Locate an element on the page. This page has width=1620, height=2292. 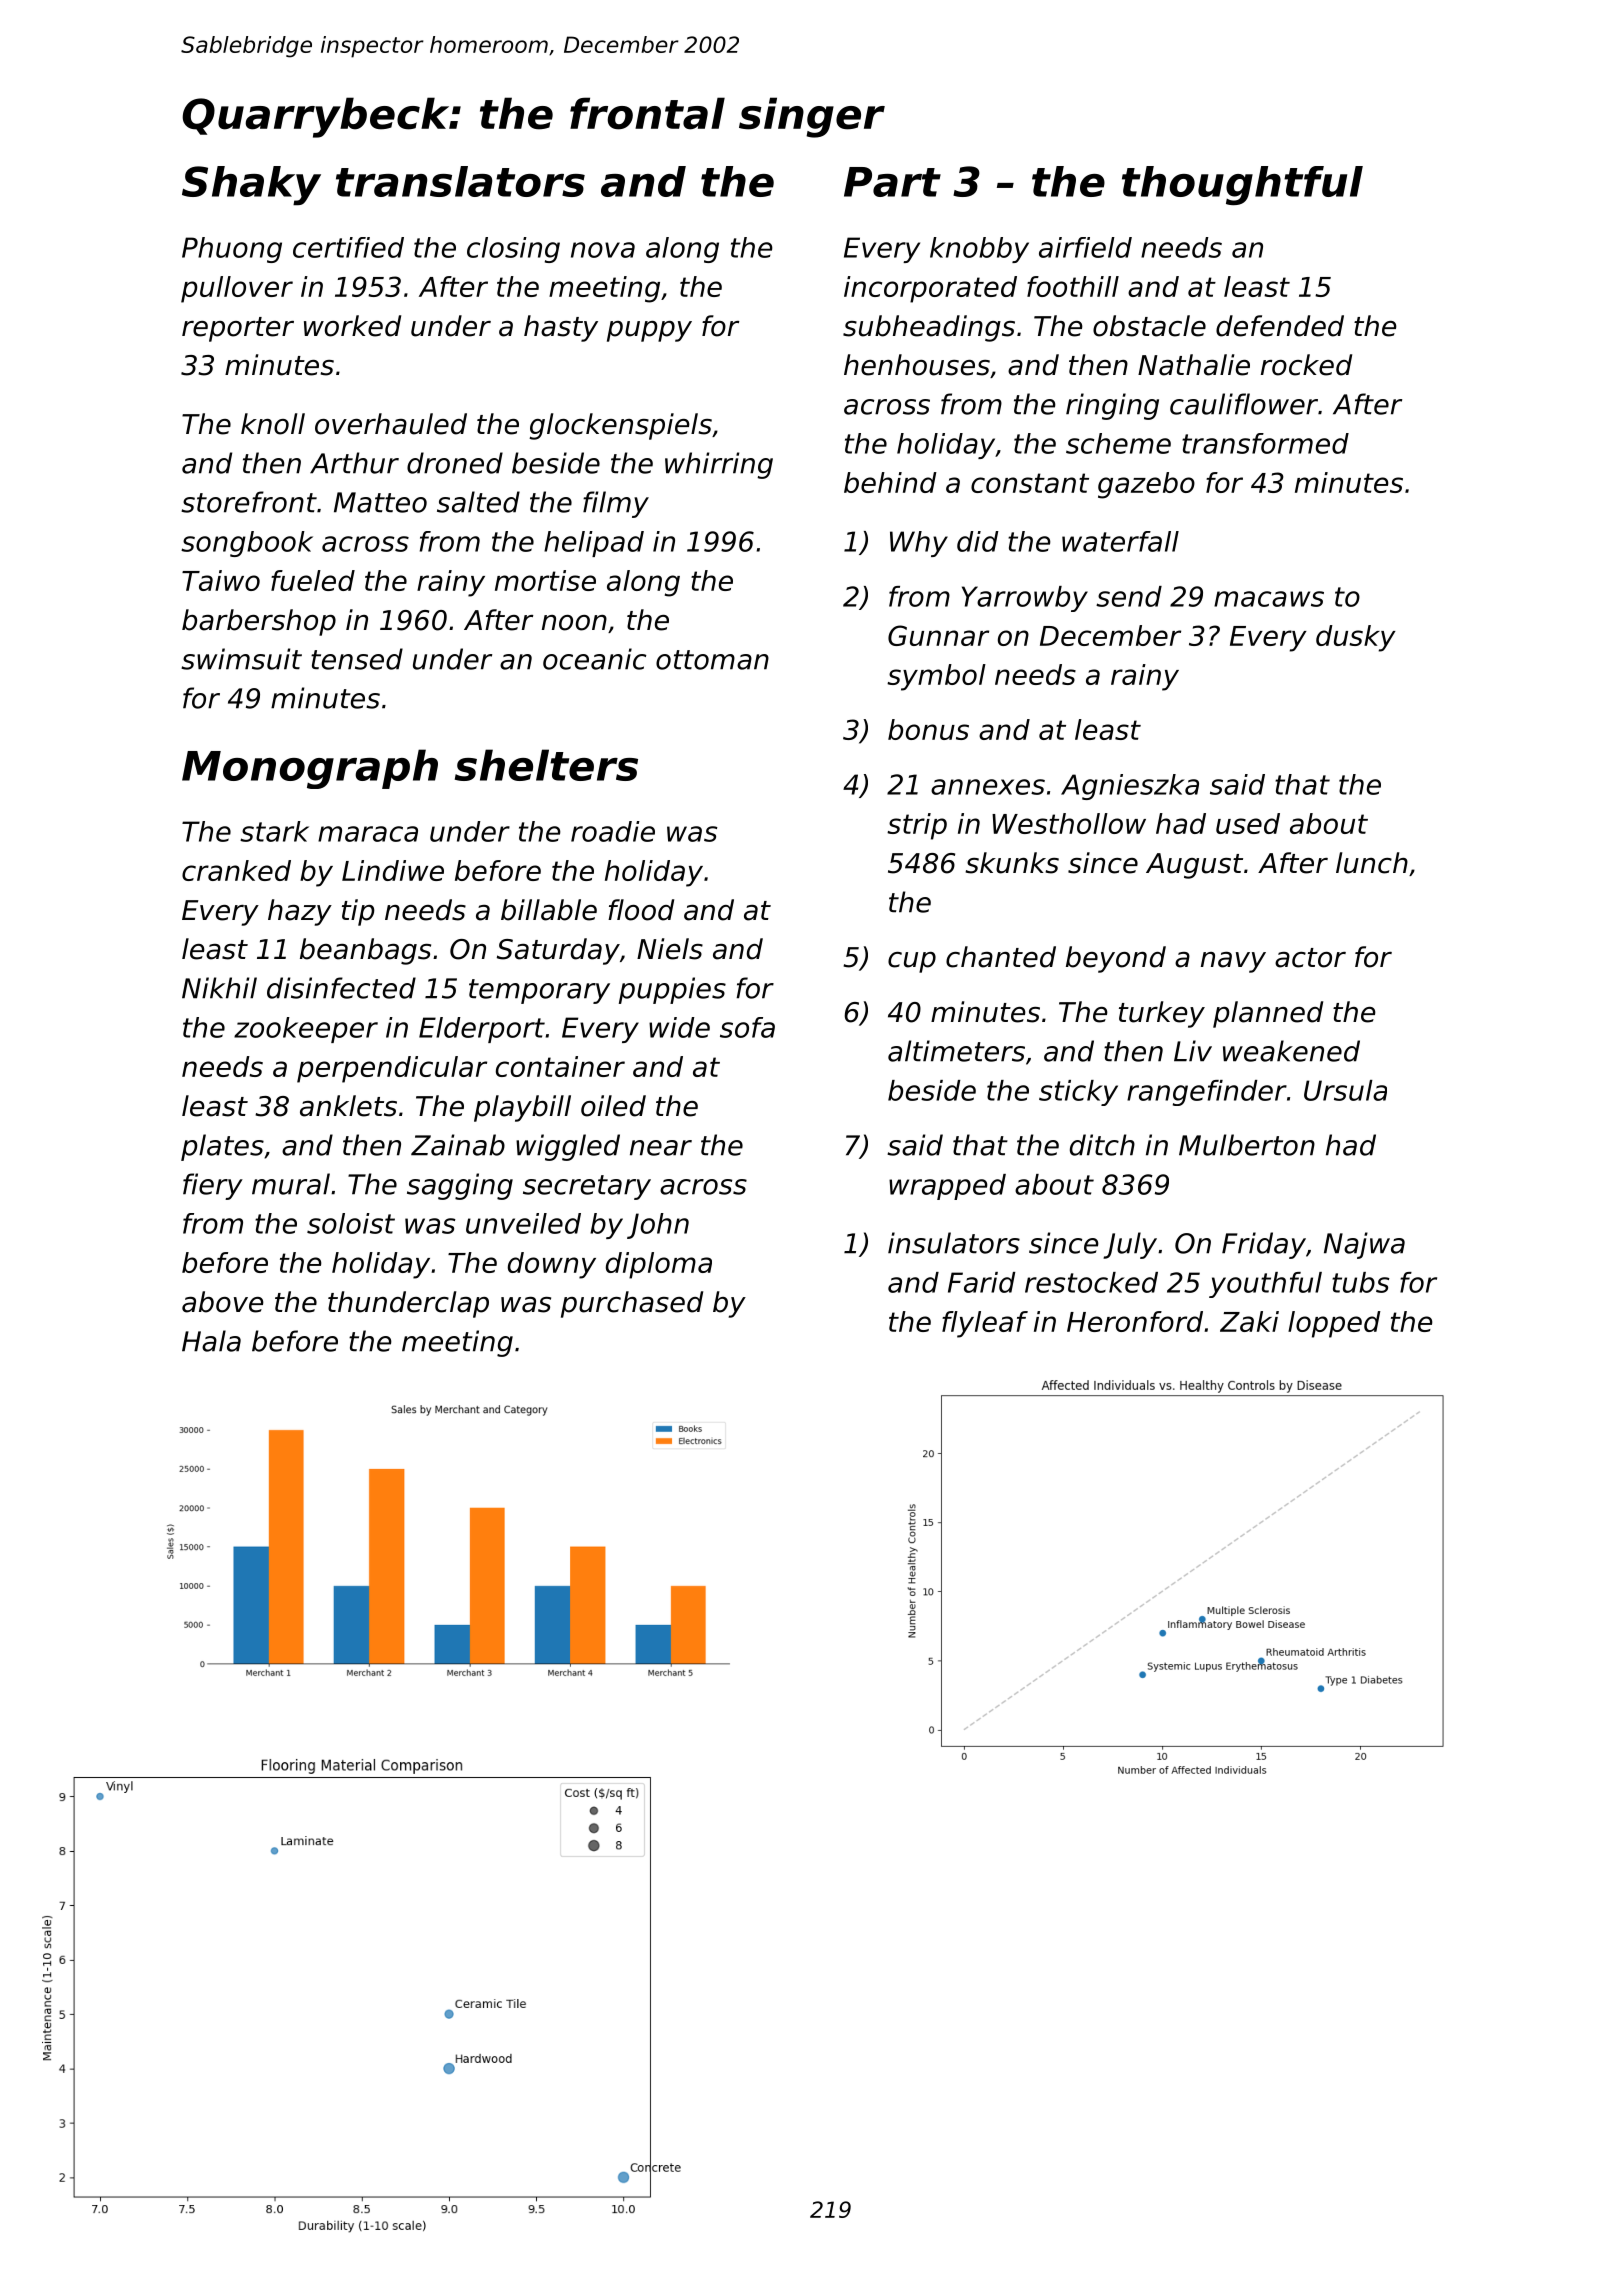
translators is located at coordinates (460, 181).
